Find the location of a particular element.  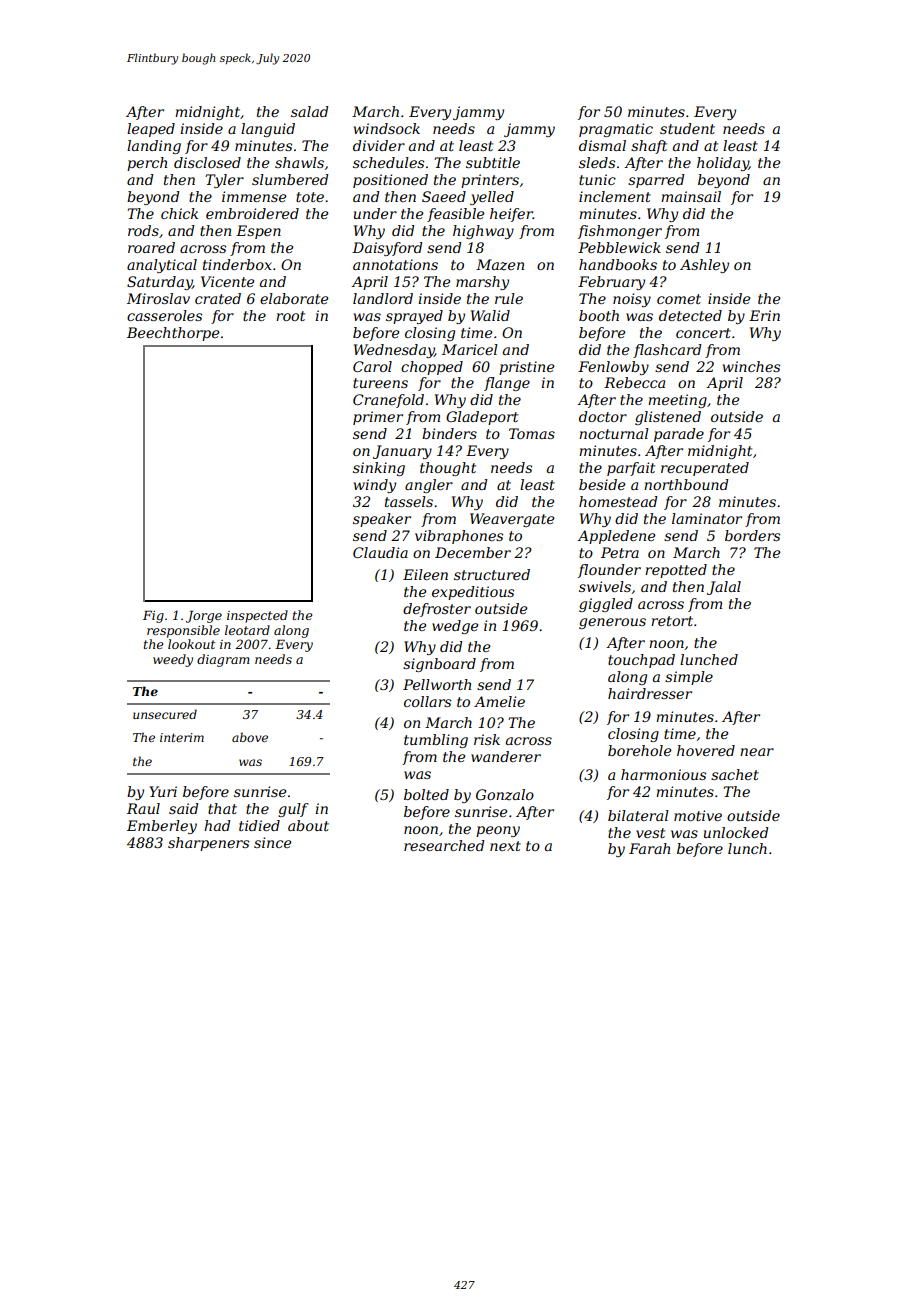

that is located at coordinates (222, 808).
